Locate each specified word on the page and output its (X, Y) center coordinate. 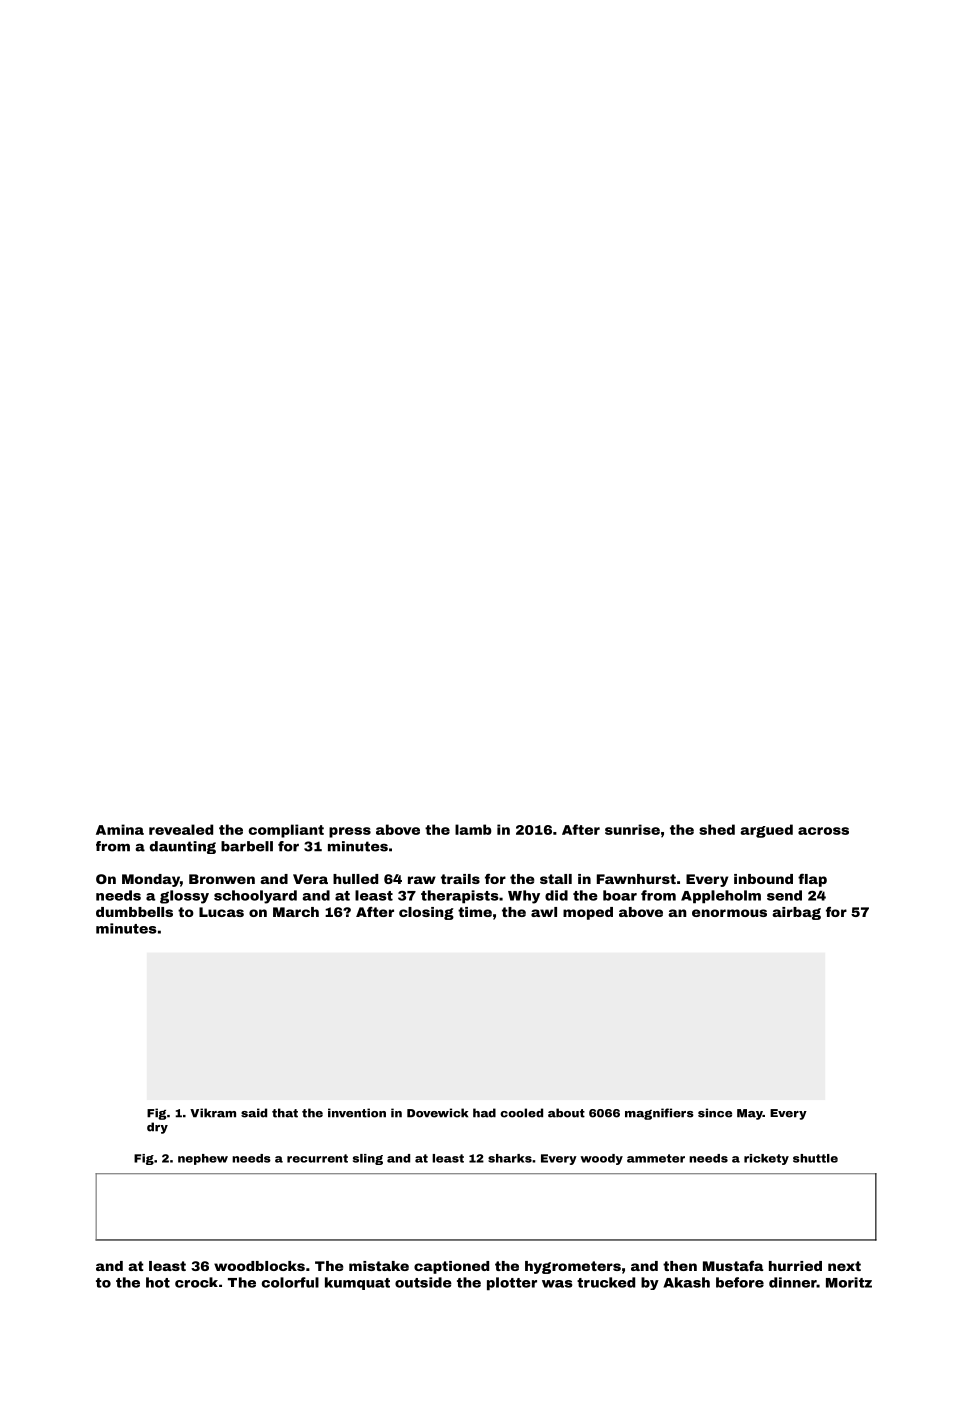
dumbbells (134, 912)
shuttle (815, 1158)
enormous (729, 913)
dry (157, 1128)
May (750, 1114)
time (475, 912)
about (566, 1113)
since (715, 1113)
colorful (290, 1282)
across (823, 831)
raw (422, 880)
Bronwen (222, 879)
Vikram (213, 1113)
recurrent (317, 1158)
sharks (510, 1158)
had (484, 1113)
